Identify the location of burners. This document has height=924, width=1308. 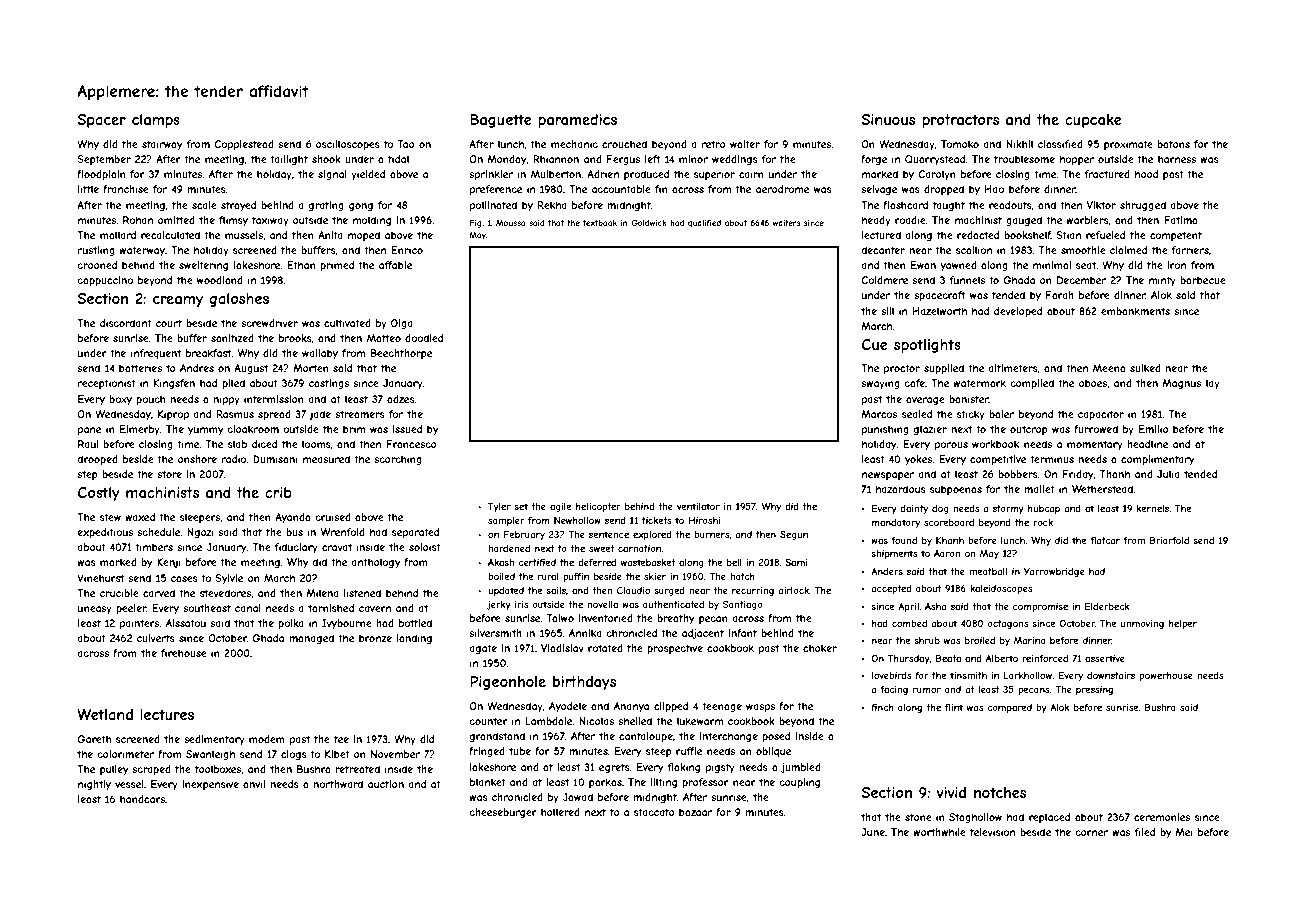
(712, 535).
